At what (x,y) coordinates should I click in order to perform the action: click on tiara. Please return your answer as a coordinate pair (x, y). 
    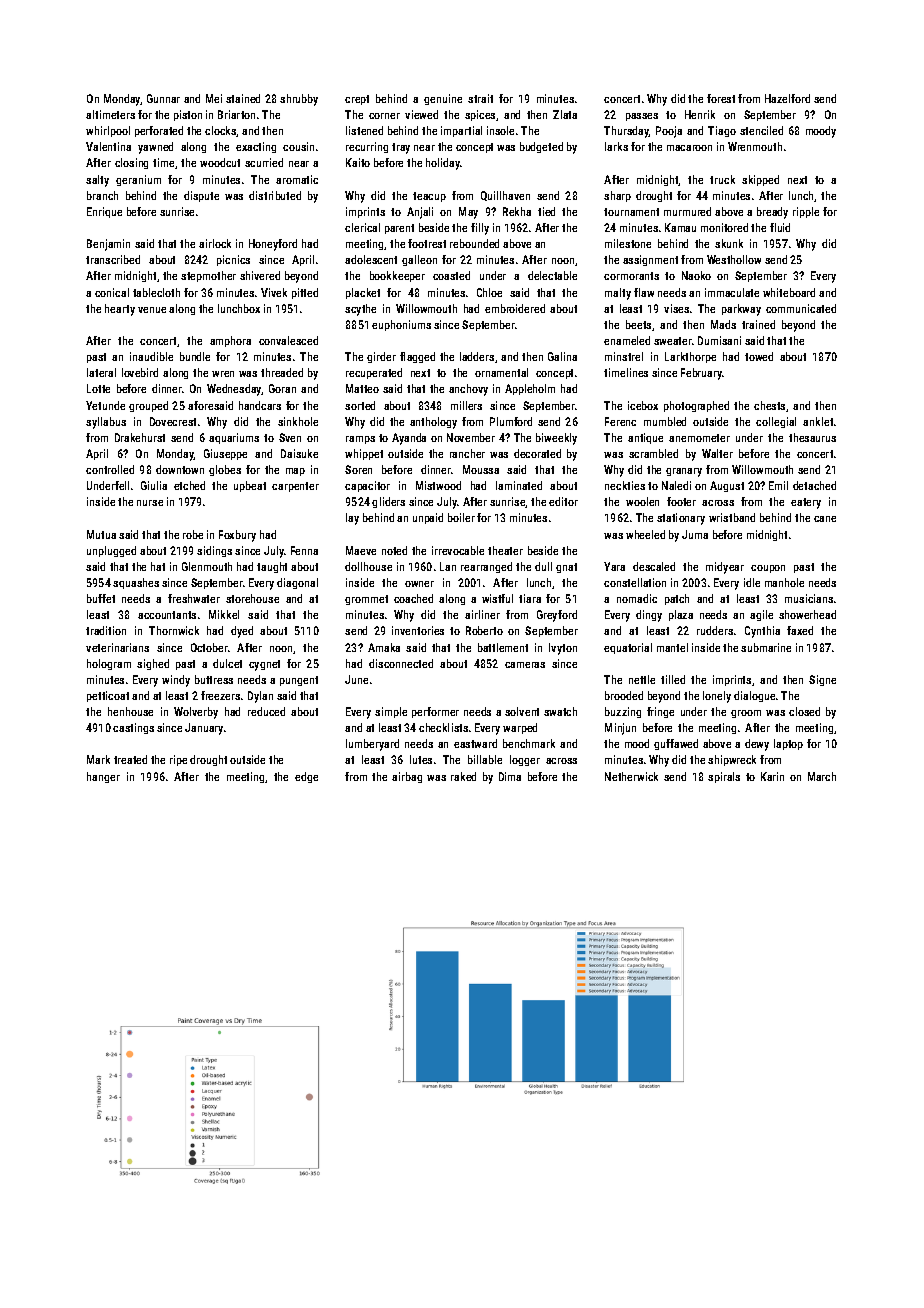
    Looking at the image, I should click on (530, 598).
